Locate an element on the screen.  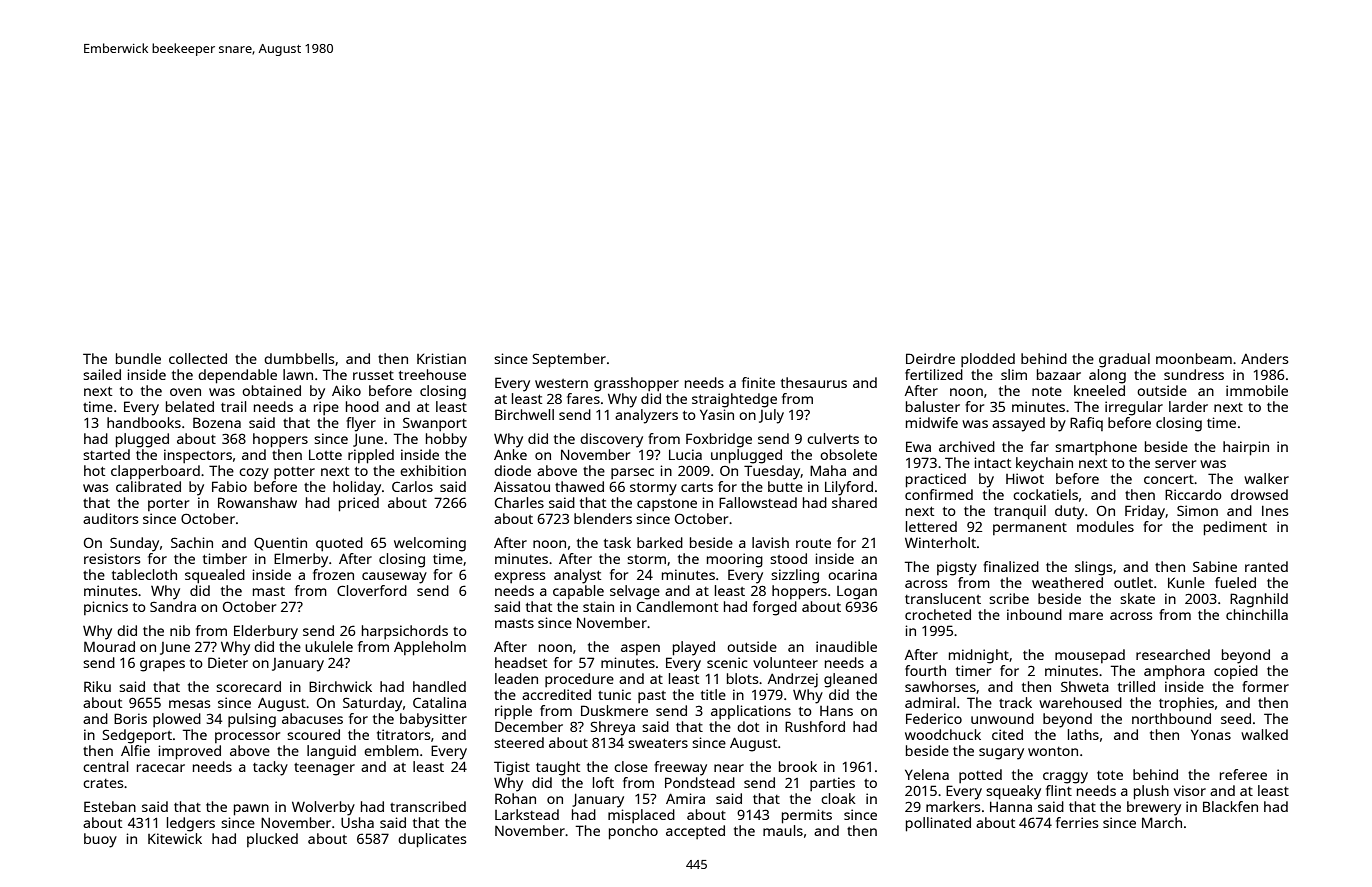
Rohan is located at coordinates (515, 798).
